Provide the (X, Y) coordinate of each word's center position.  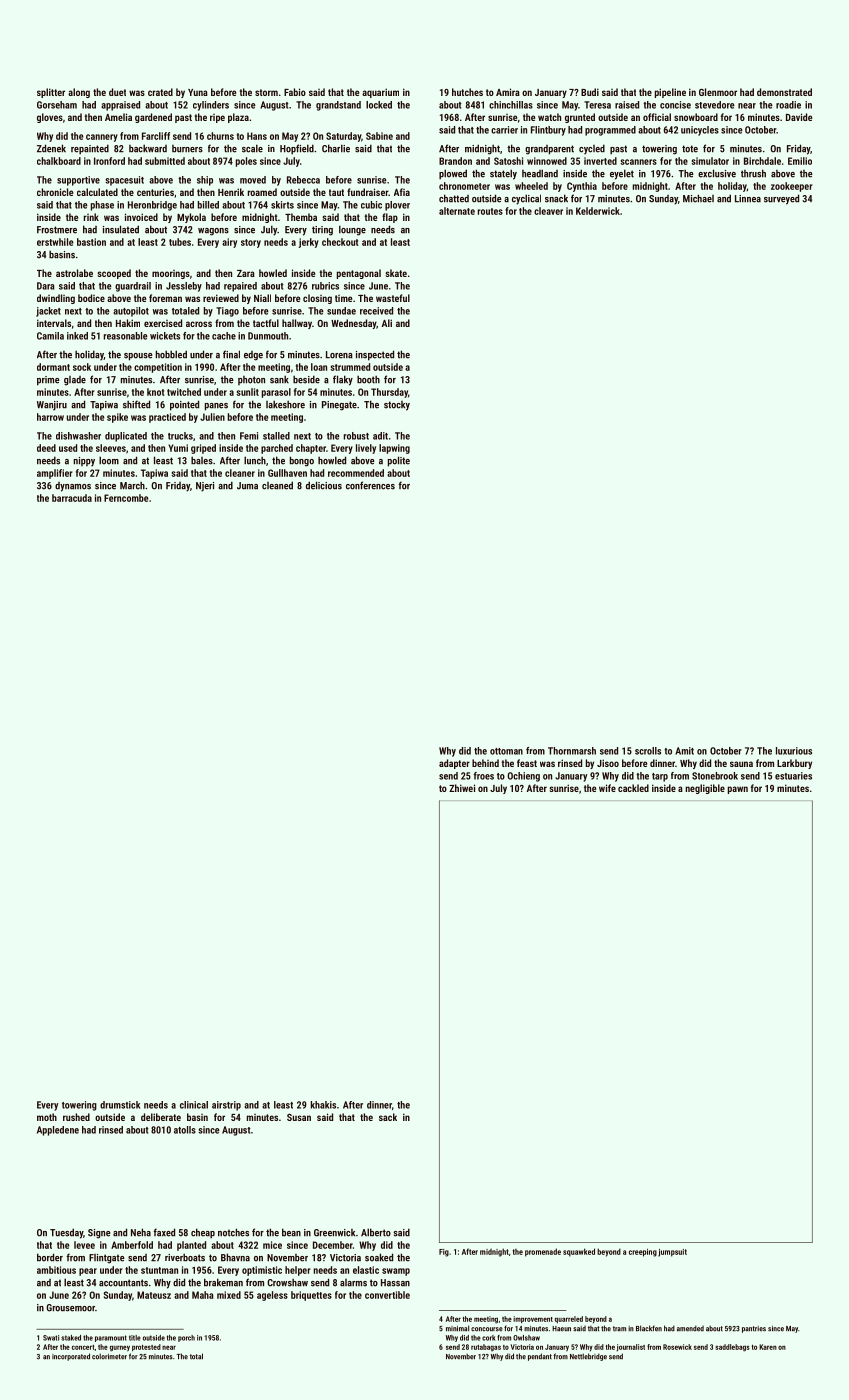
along (79, 93)
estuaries (793, 776)
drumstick (120, 1105)
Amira (508, 92)
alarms (353, 1283)
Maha (203, 1295)
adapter (454, 764)
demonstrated (784, 92)
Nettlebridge (588, 1357)
